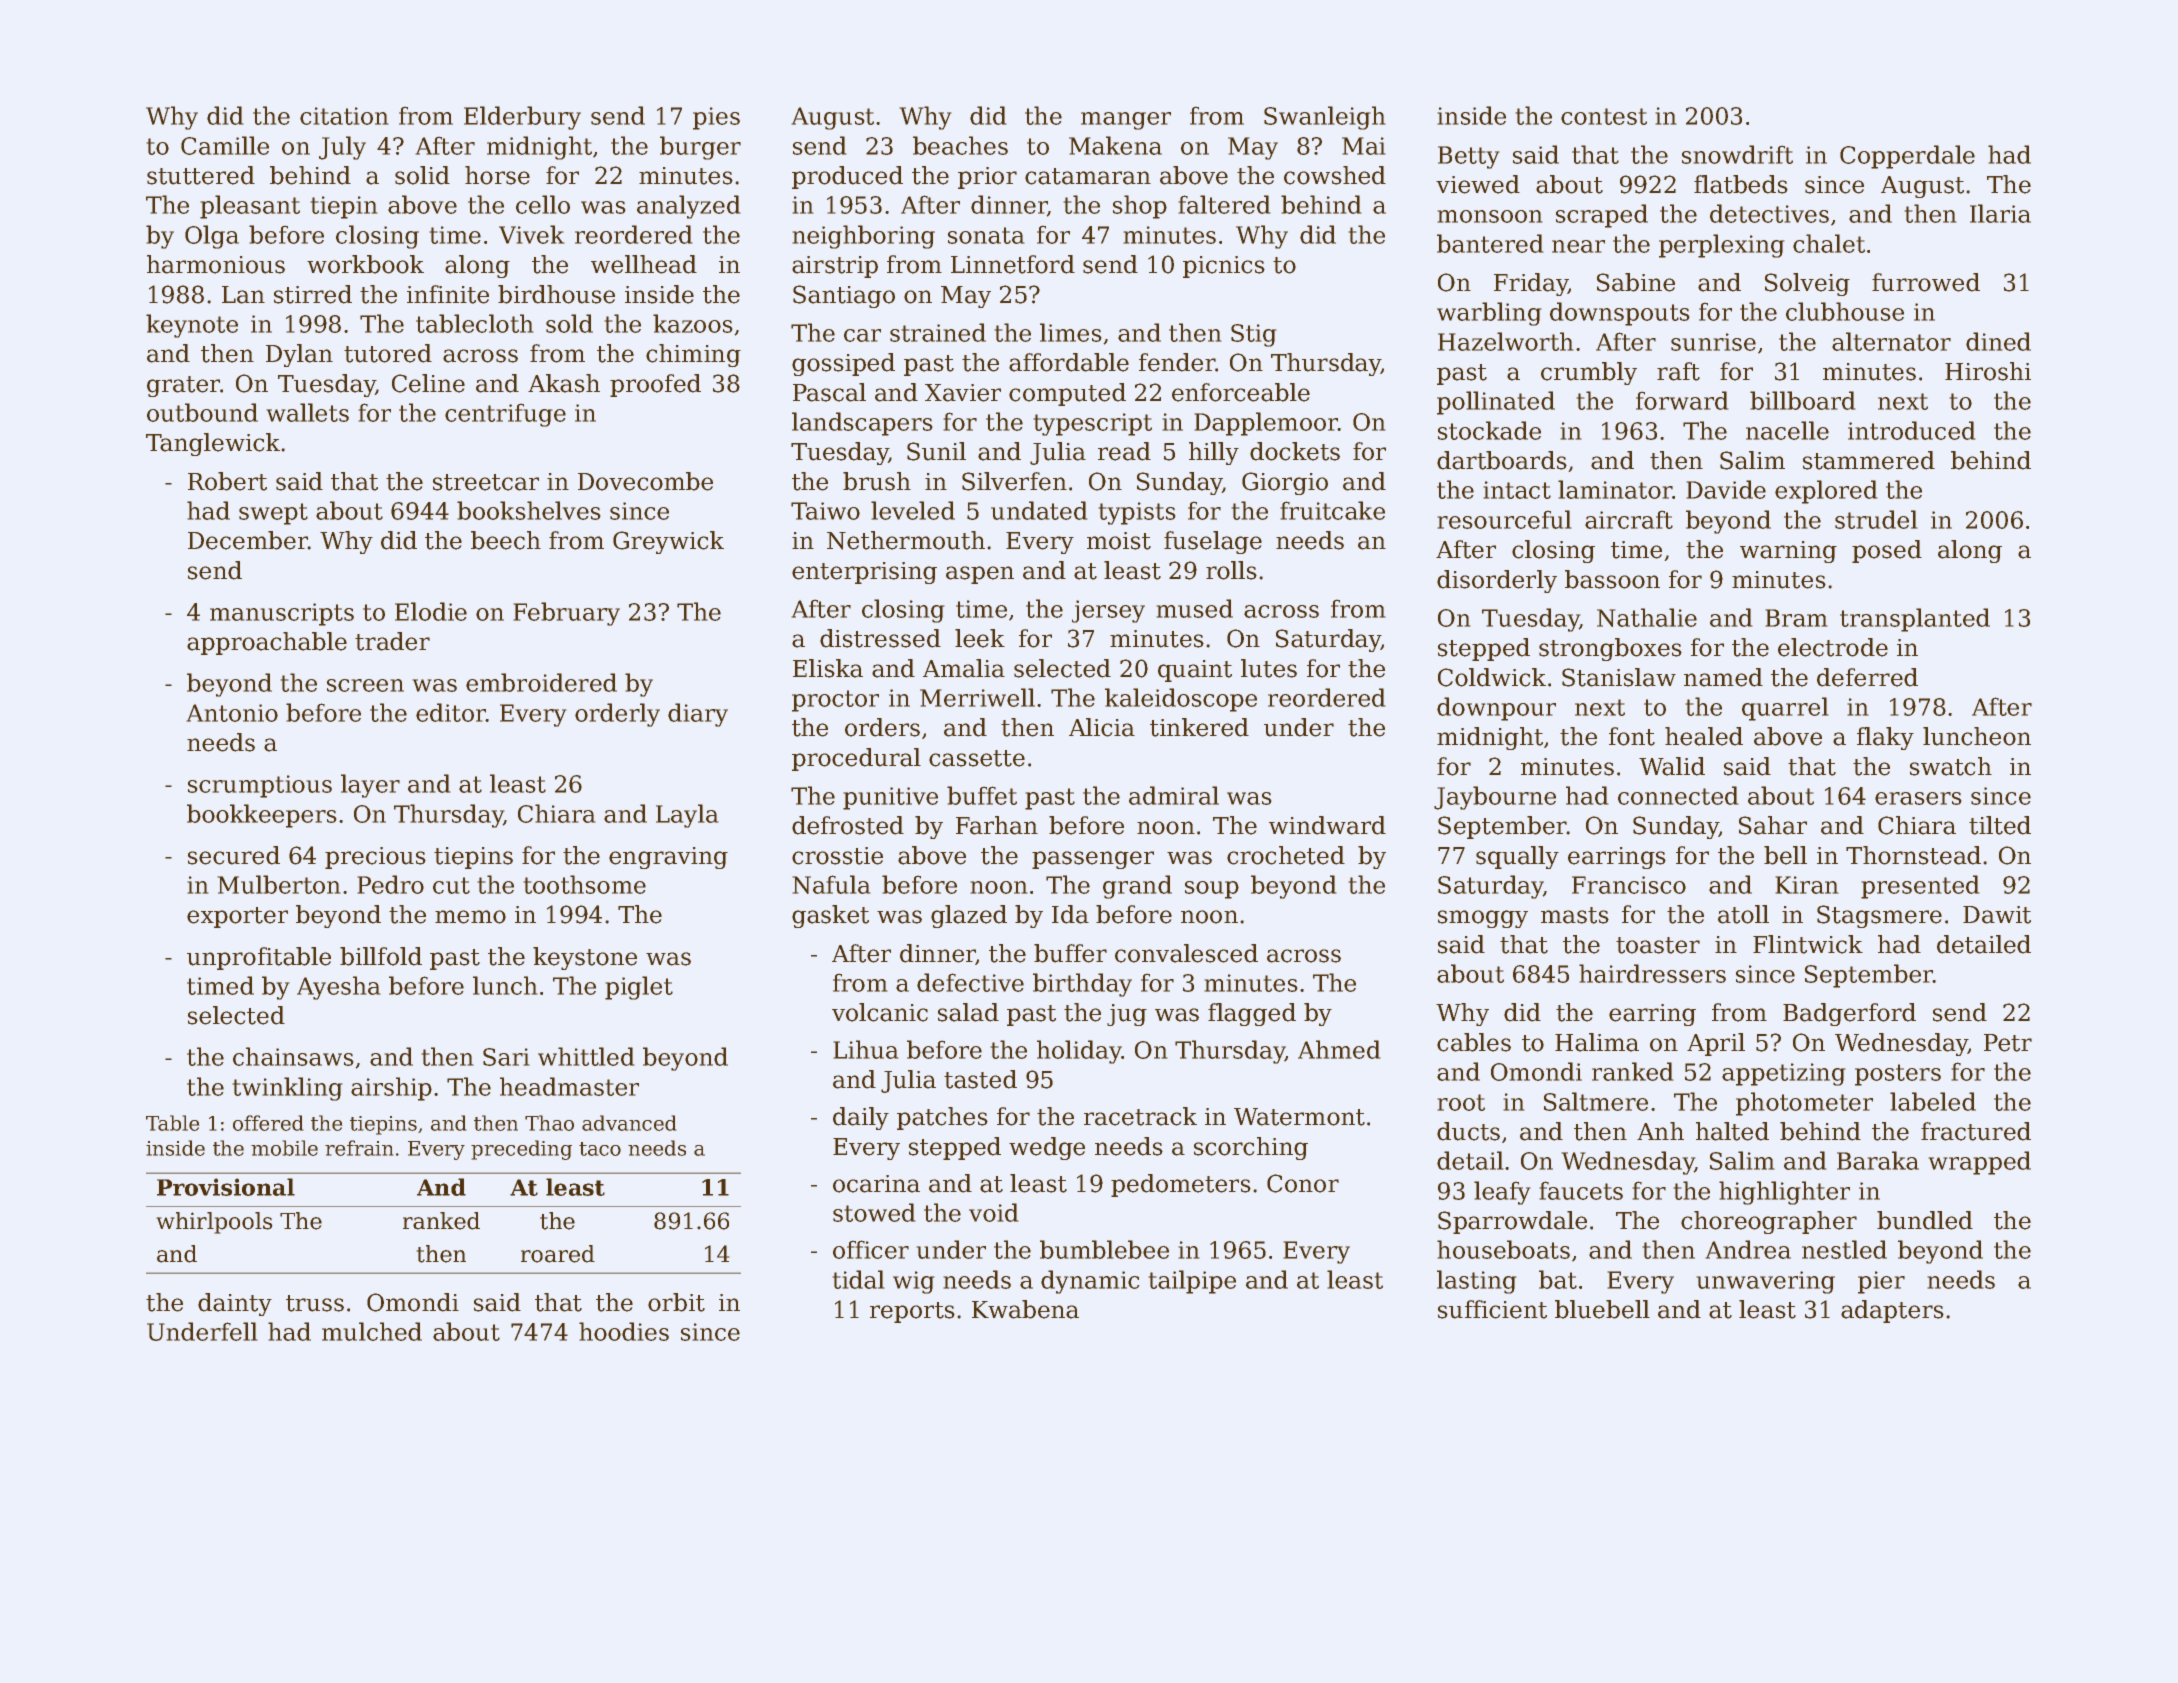 The image size is (2178, 1683). What do you see at coordinates (1716, 1044) in the screenshot?
I see `April` at bounding box center [1716, 1044].
